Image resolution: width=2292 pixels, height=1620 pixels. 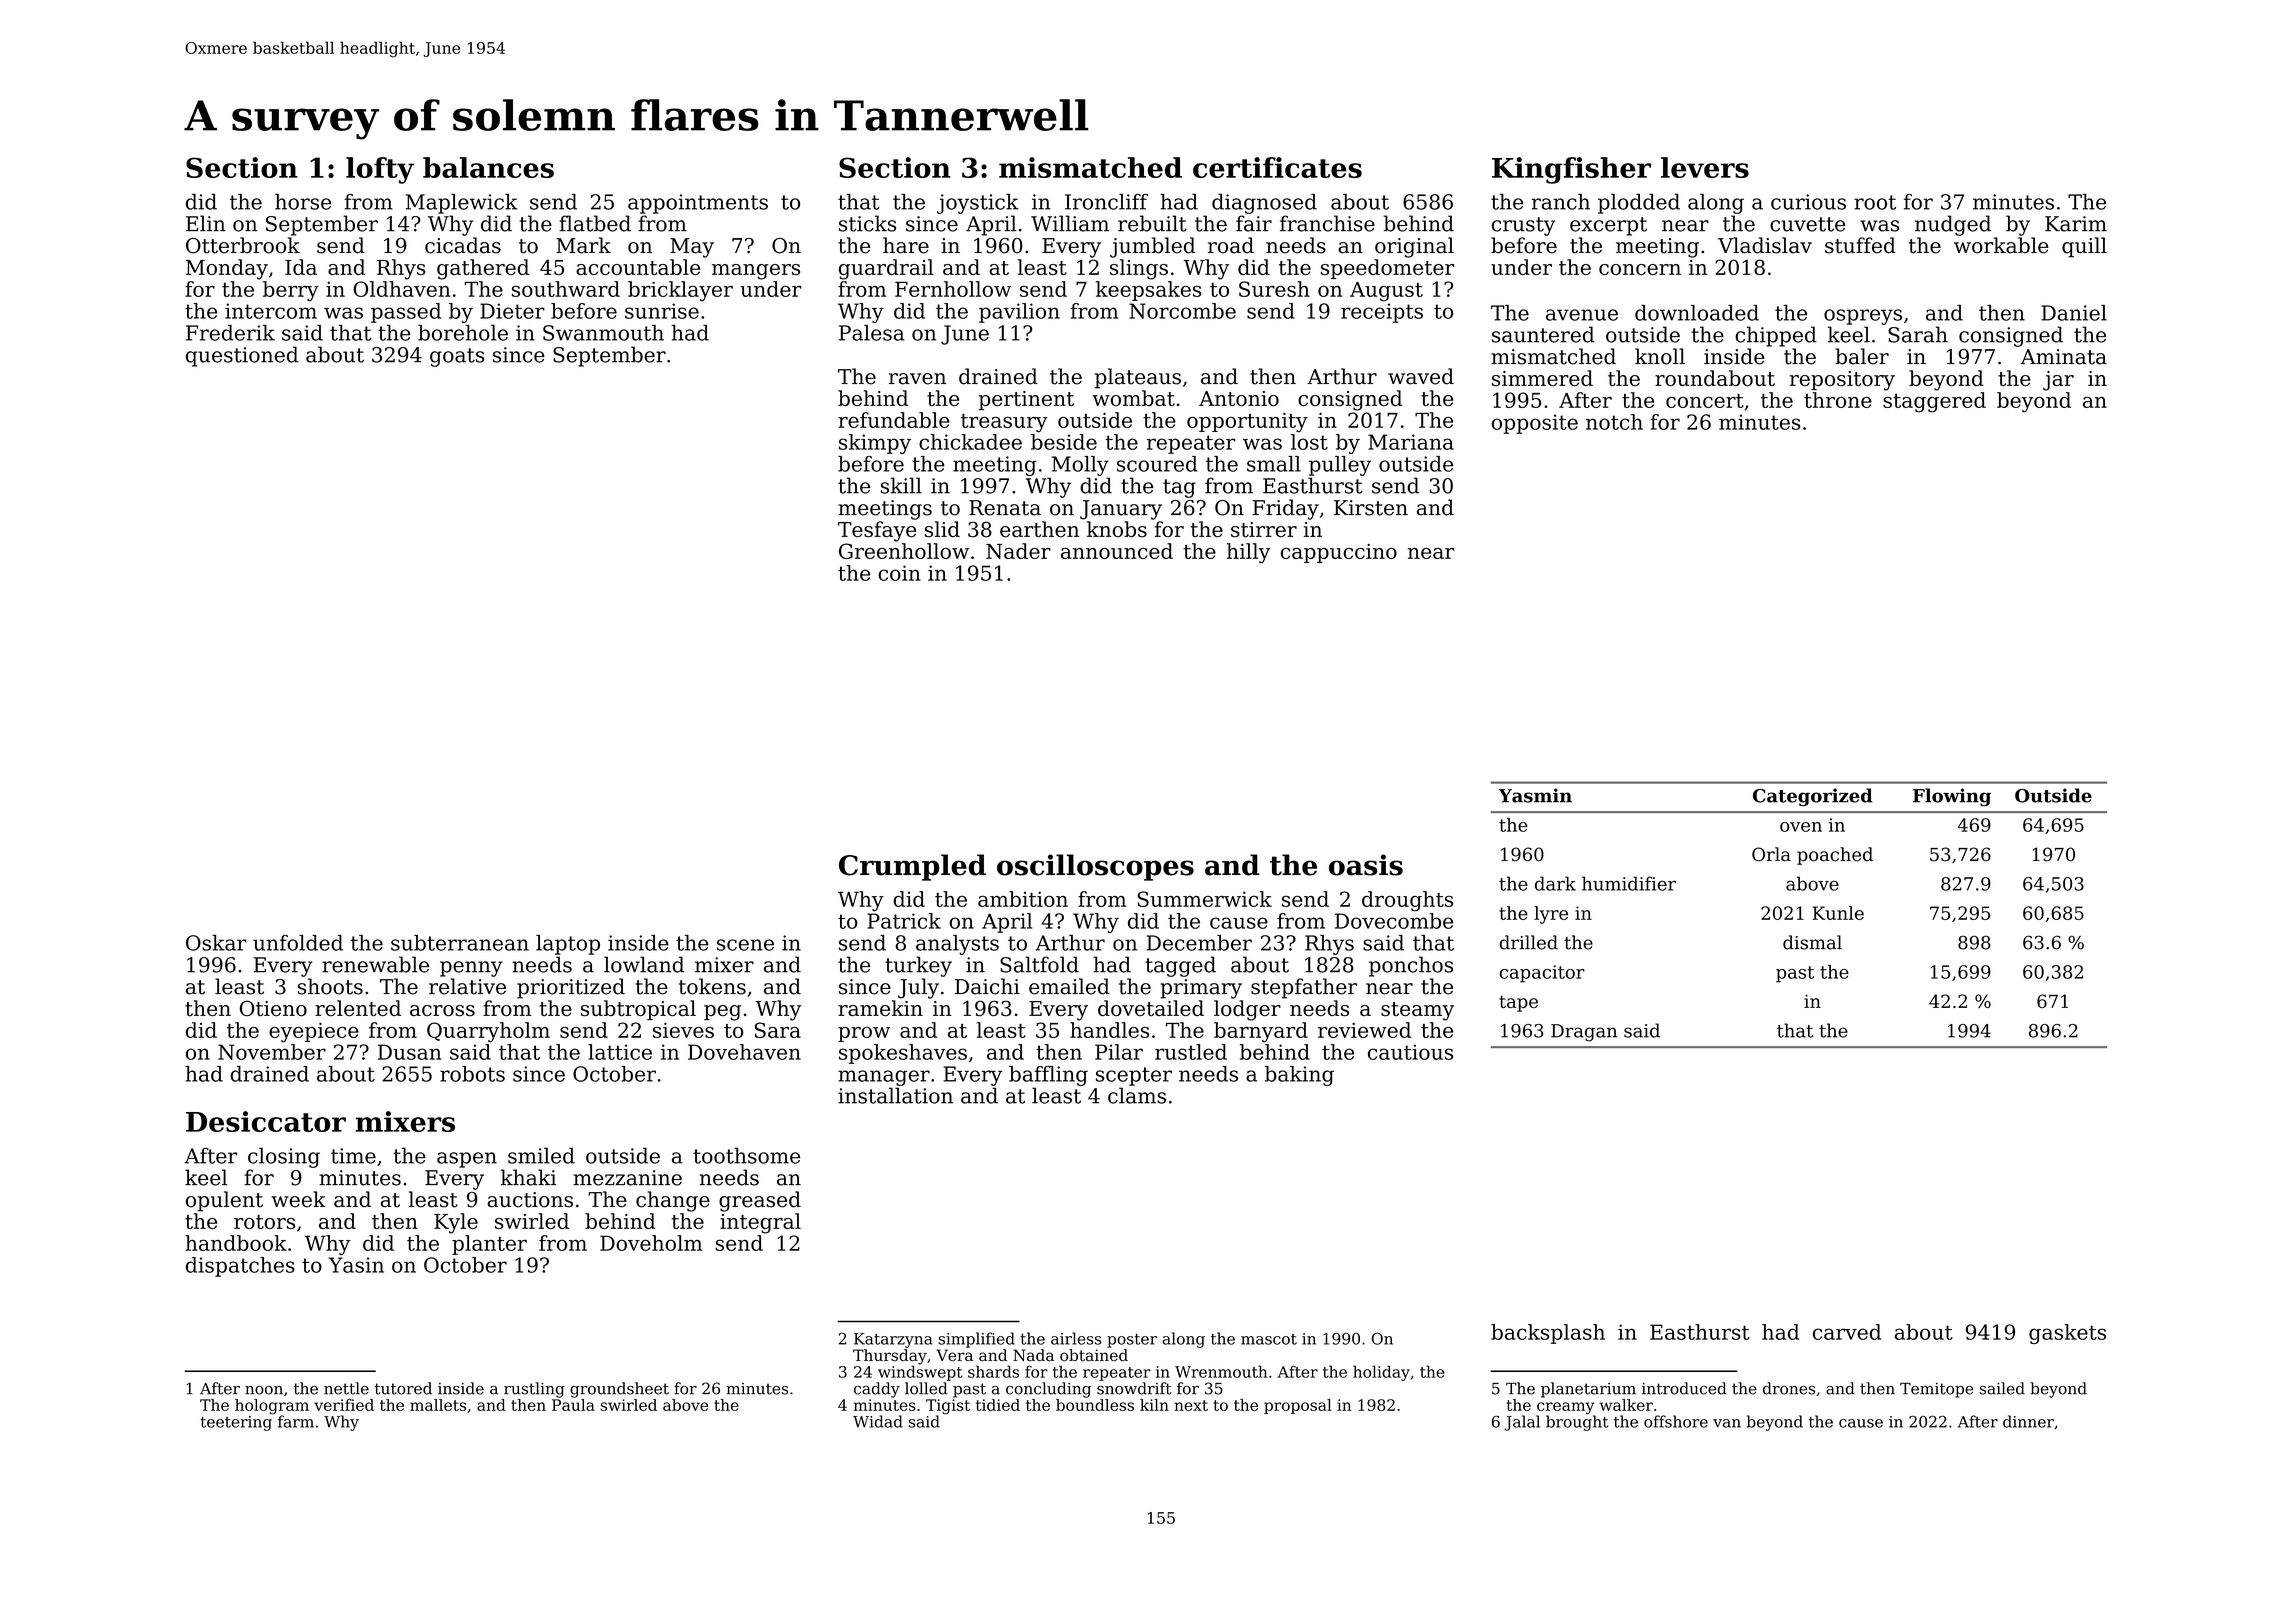 What do you see at coordinates (1191, 1405) in the screenshot?
I see `next` at bounding box center [1191, 1405].
